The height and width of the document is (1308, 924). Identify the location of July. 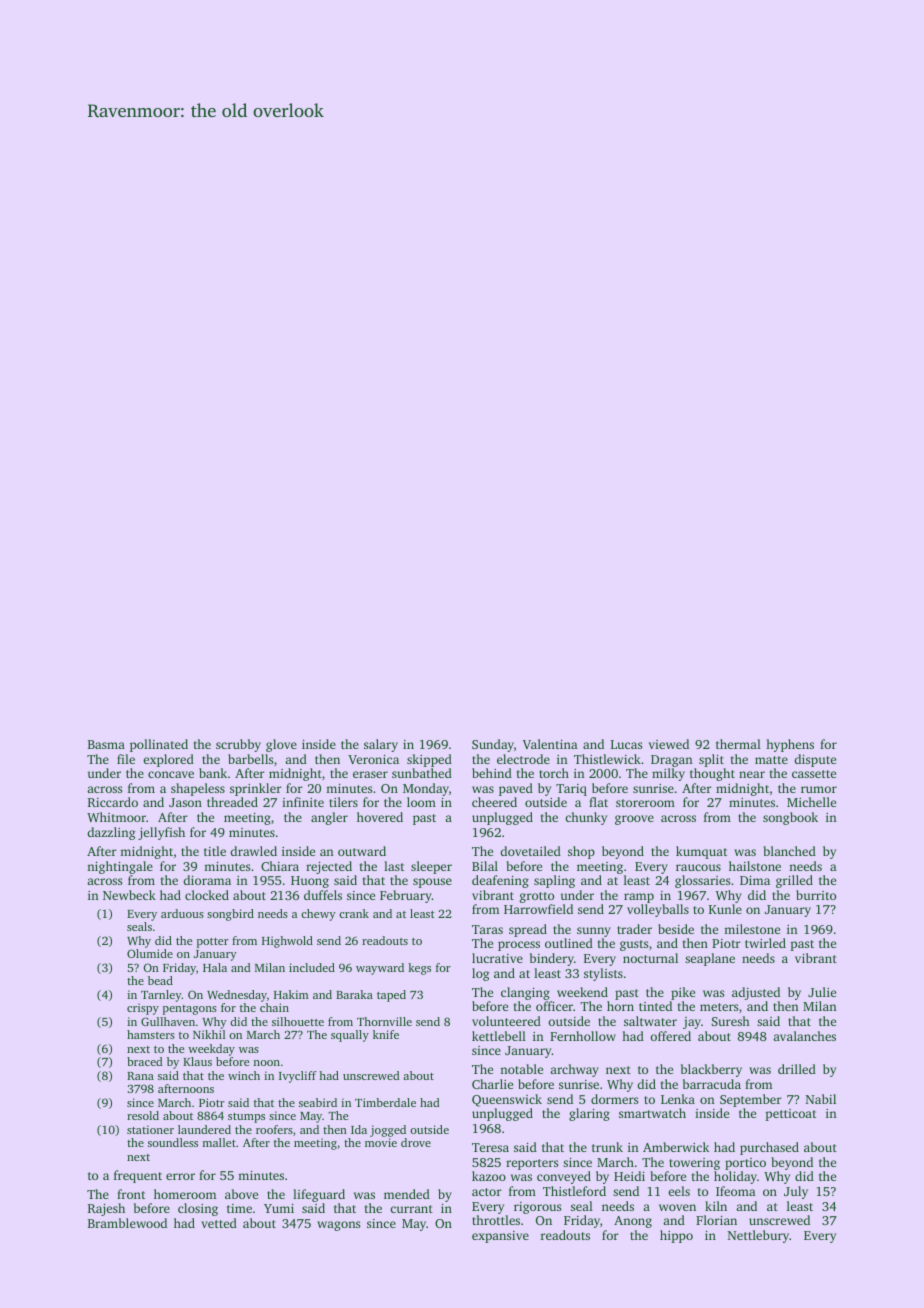
(796, 1192).
